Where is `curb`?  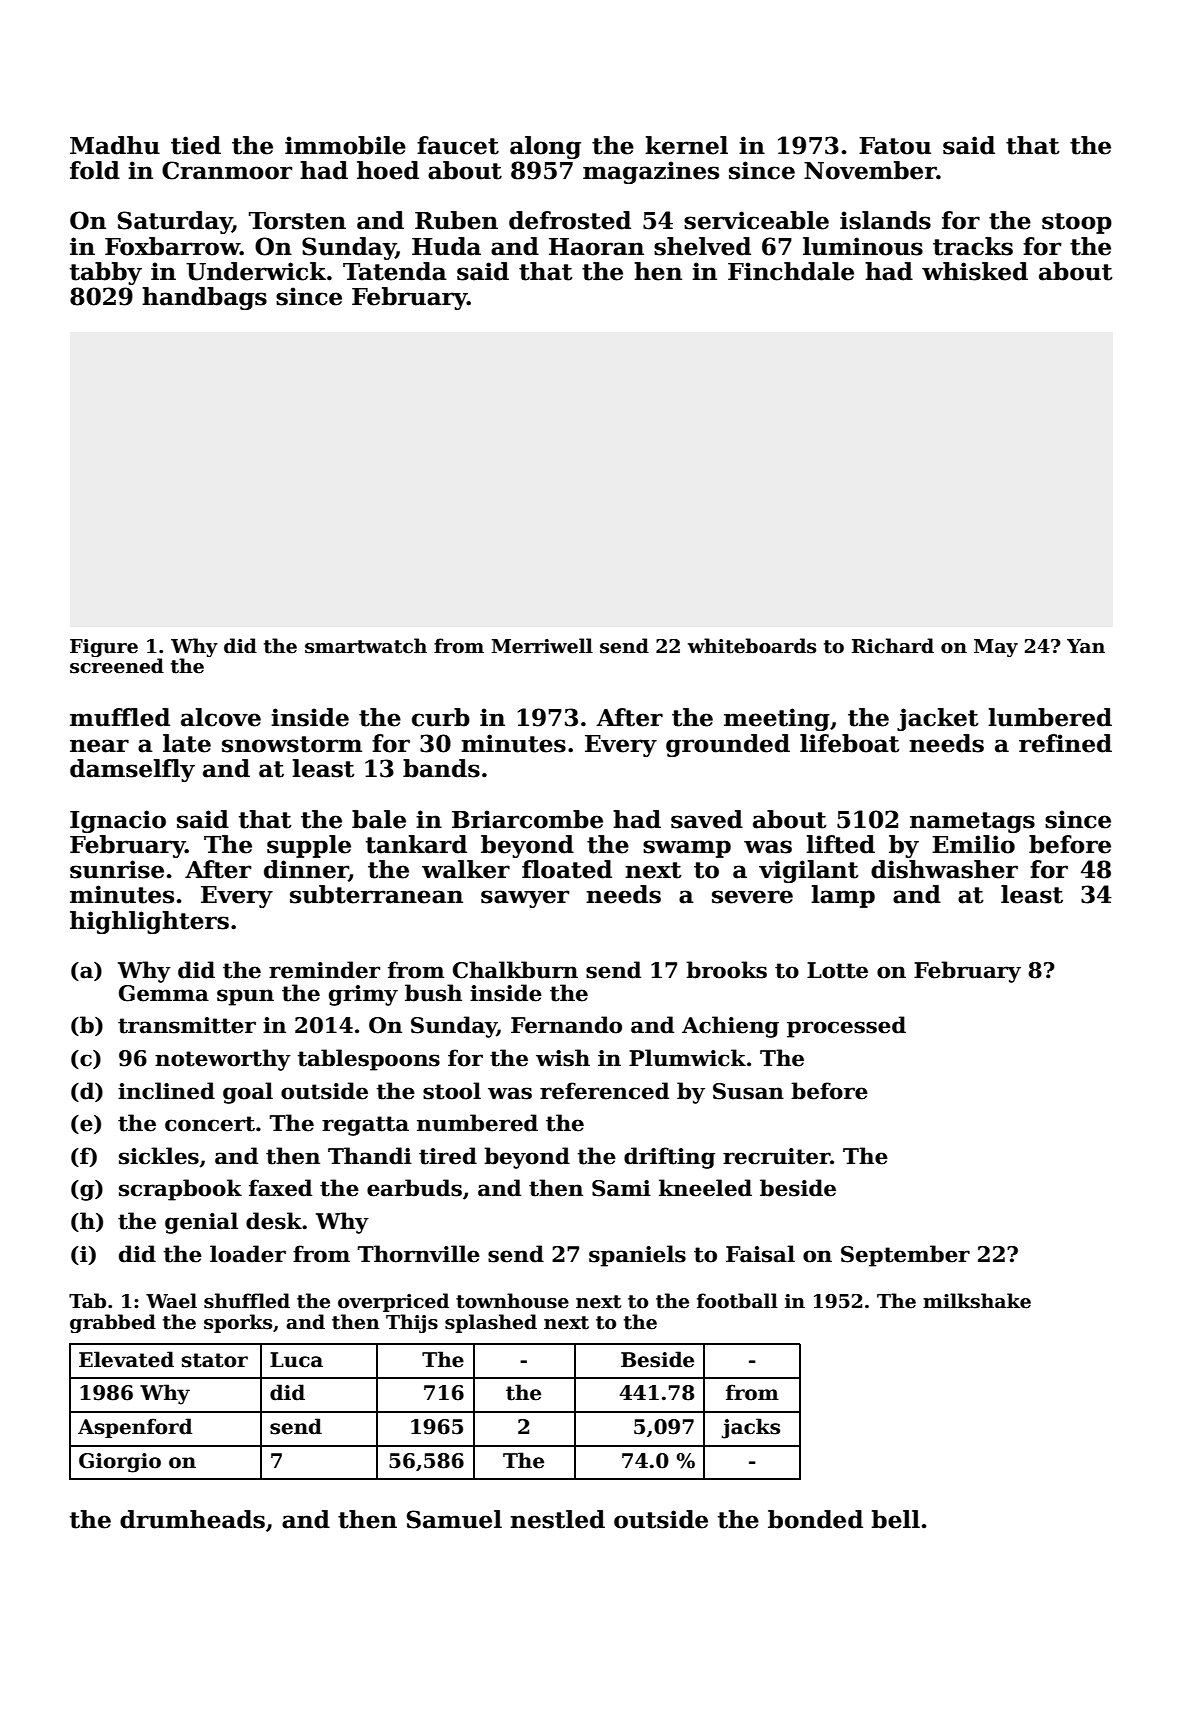 curb is located at coordinates (441, 717).
